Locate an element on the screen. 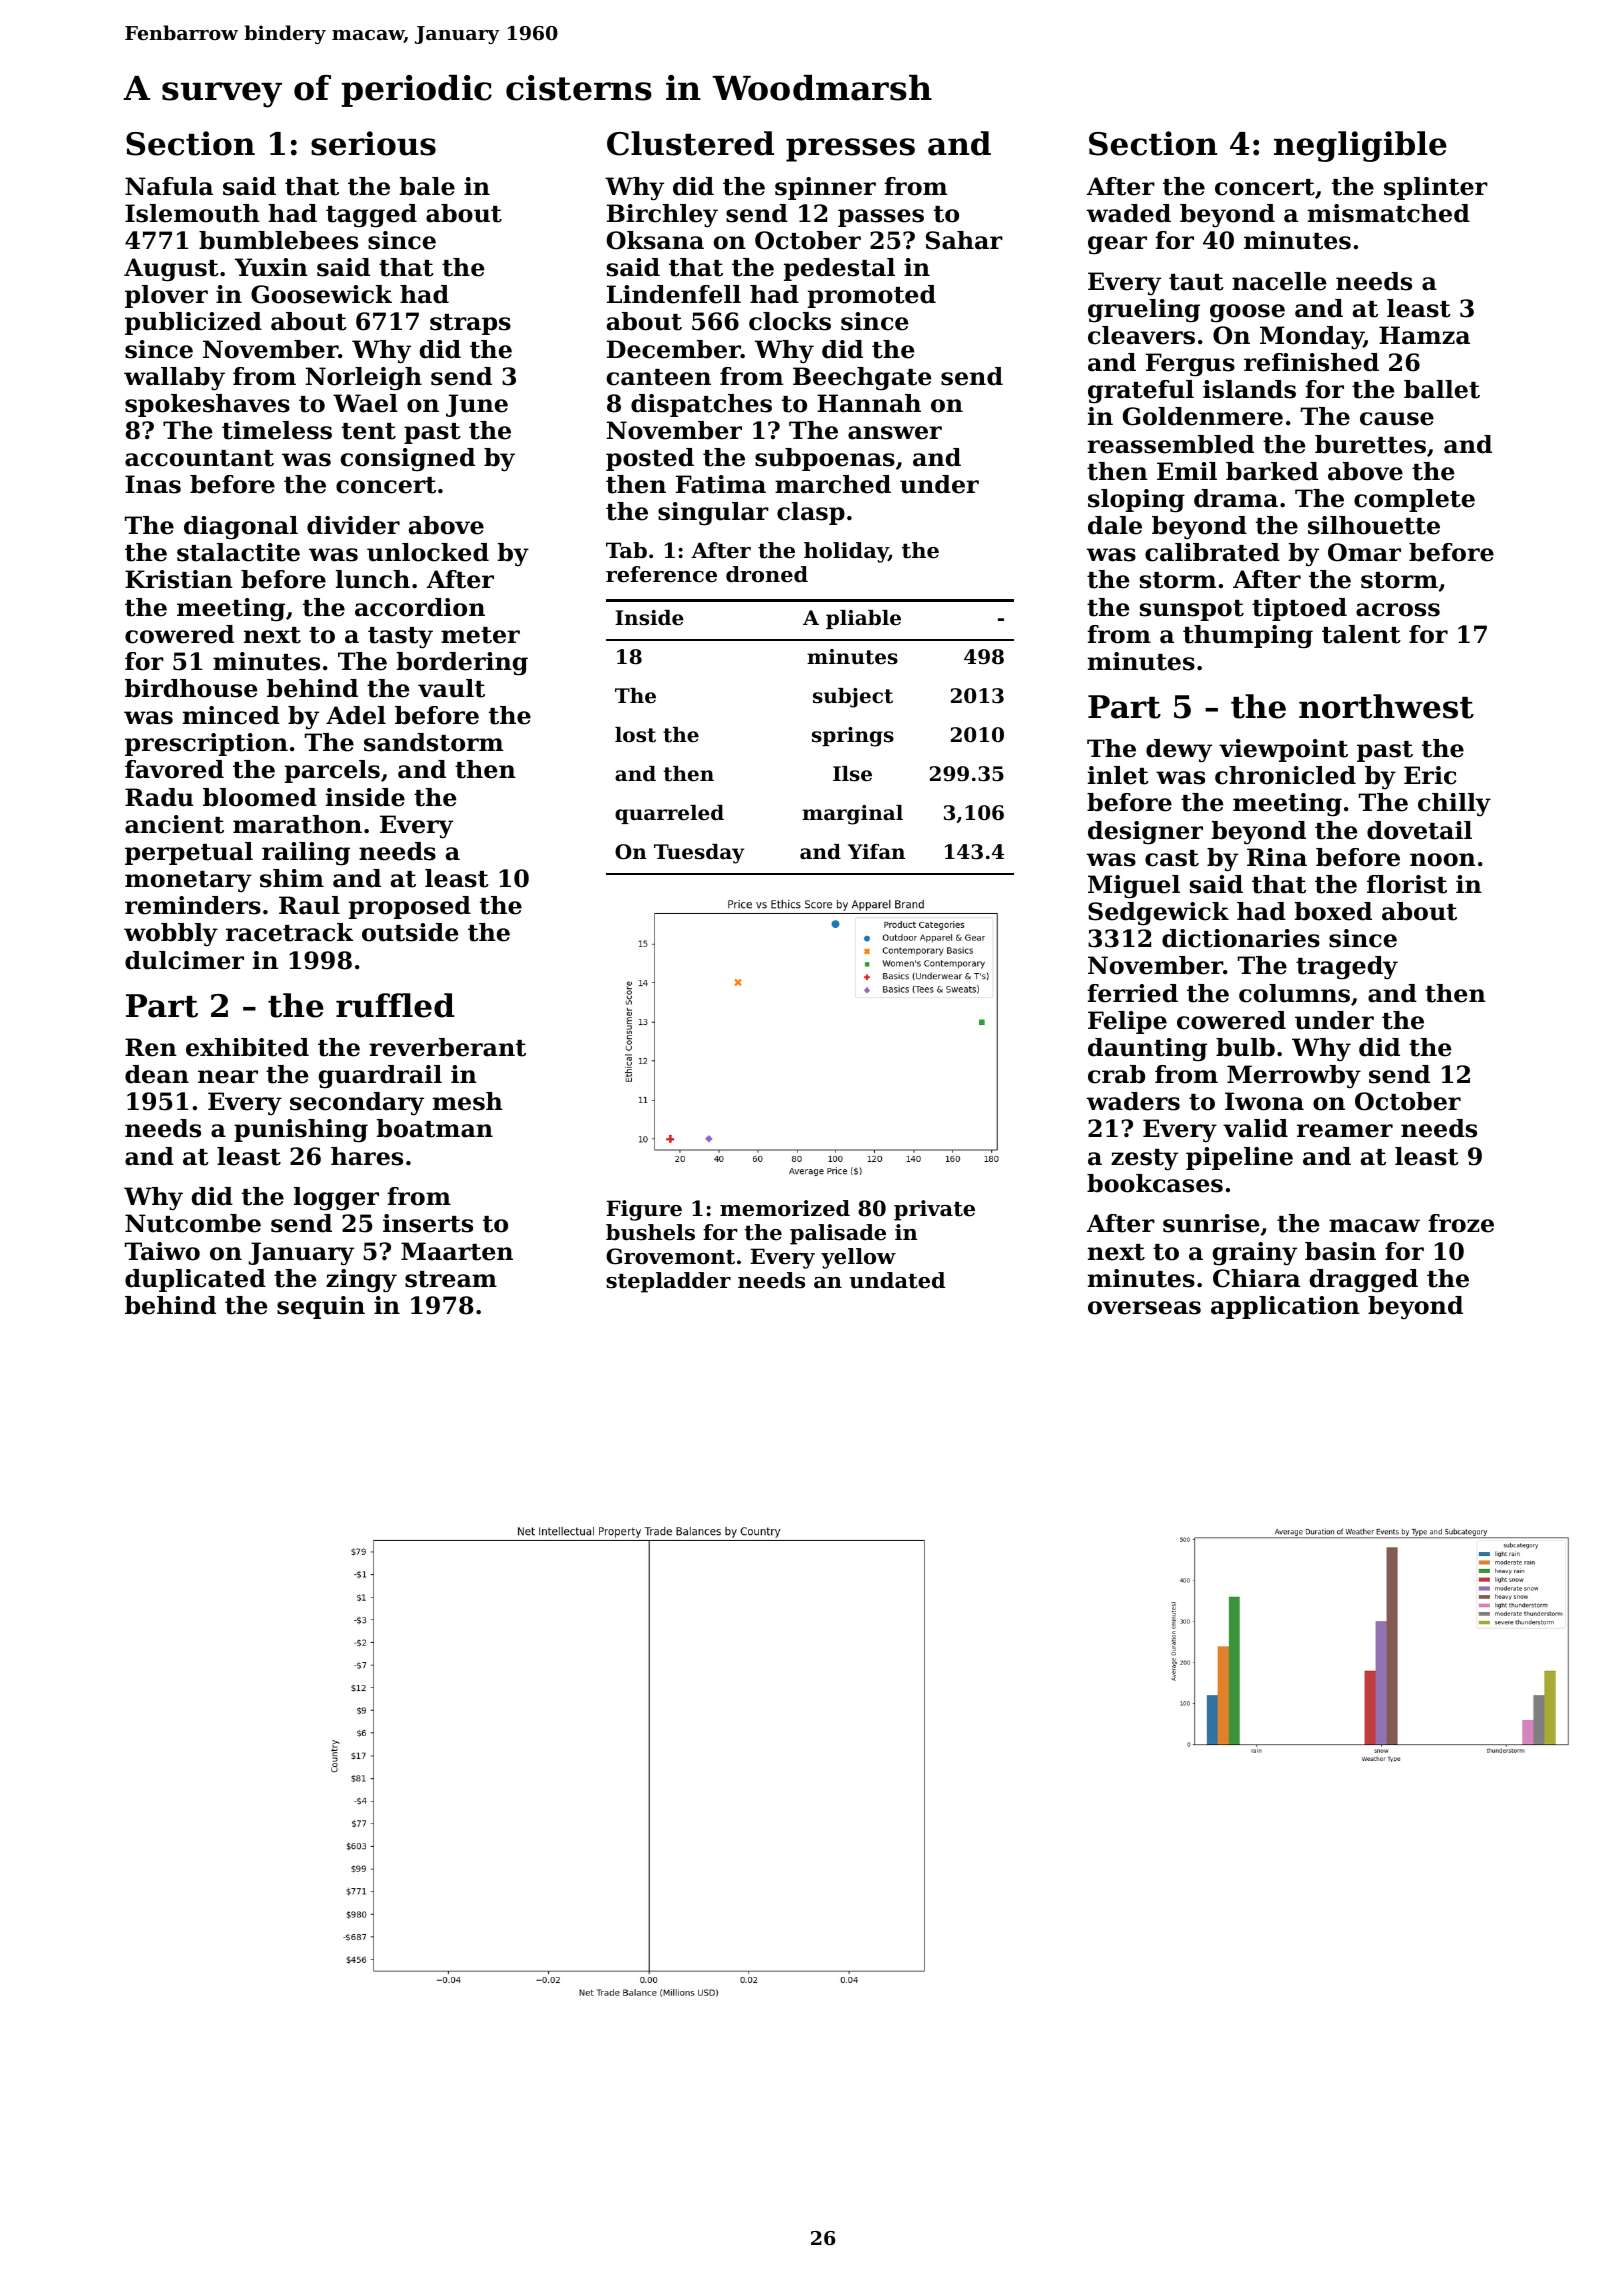 The width and height of the screenshot is (1620, 2292). splinter is located at coordinates (1436, 188).
